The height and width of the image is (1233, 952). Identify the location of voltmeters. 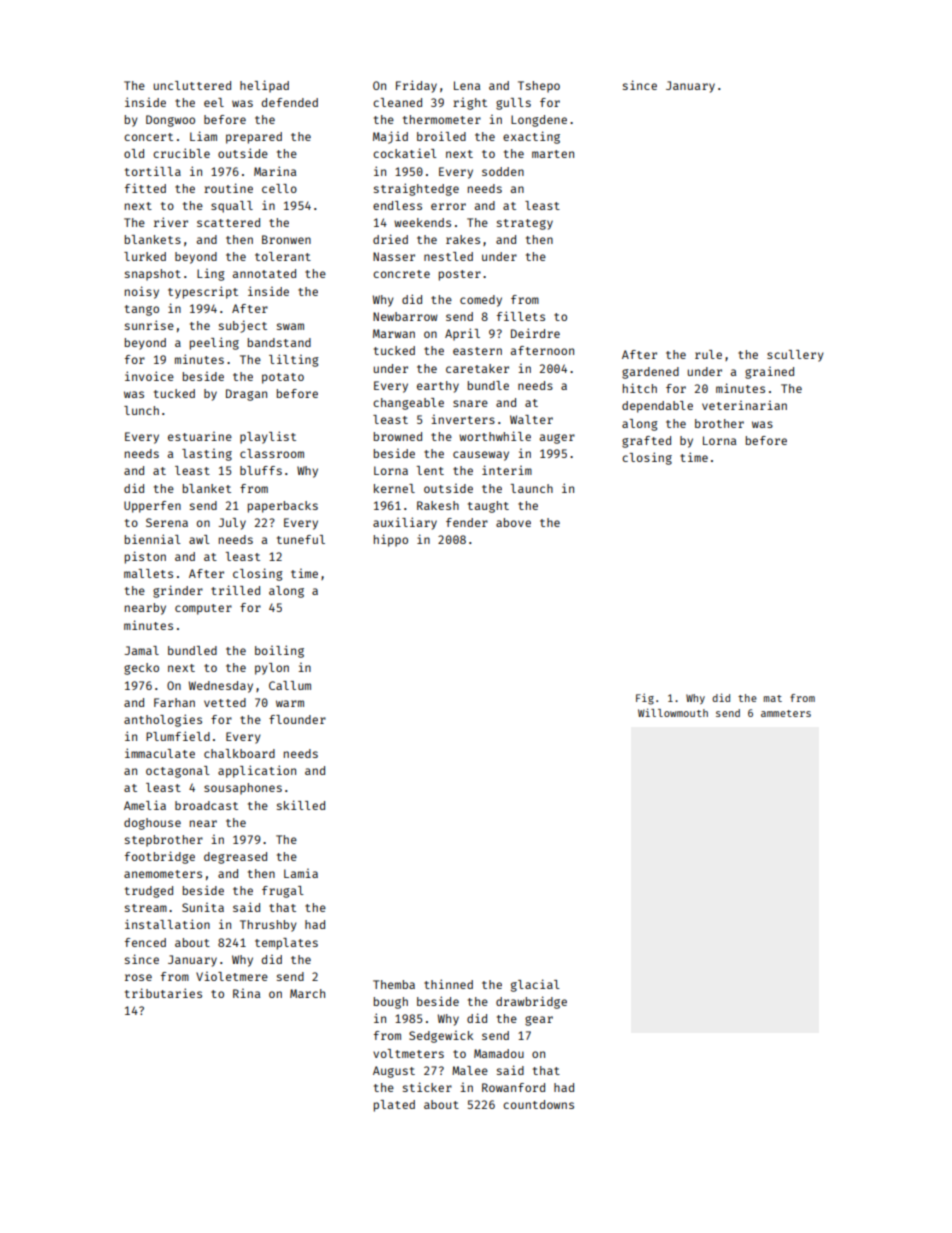
(408, 1053).
